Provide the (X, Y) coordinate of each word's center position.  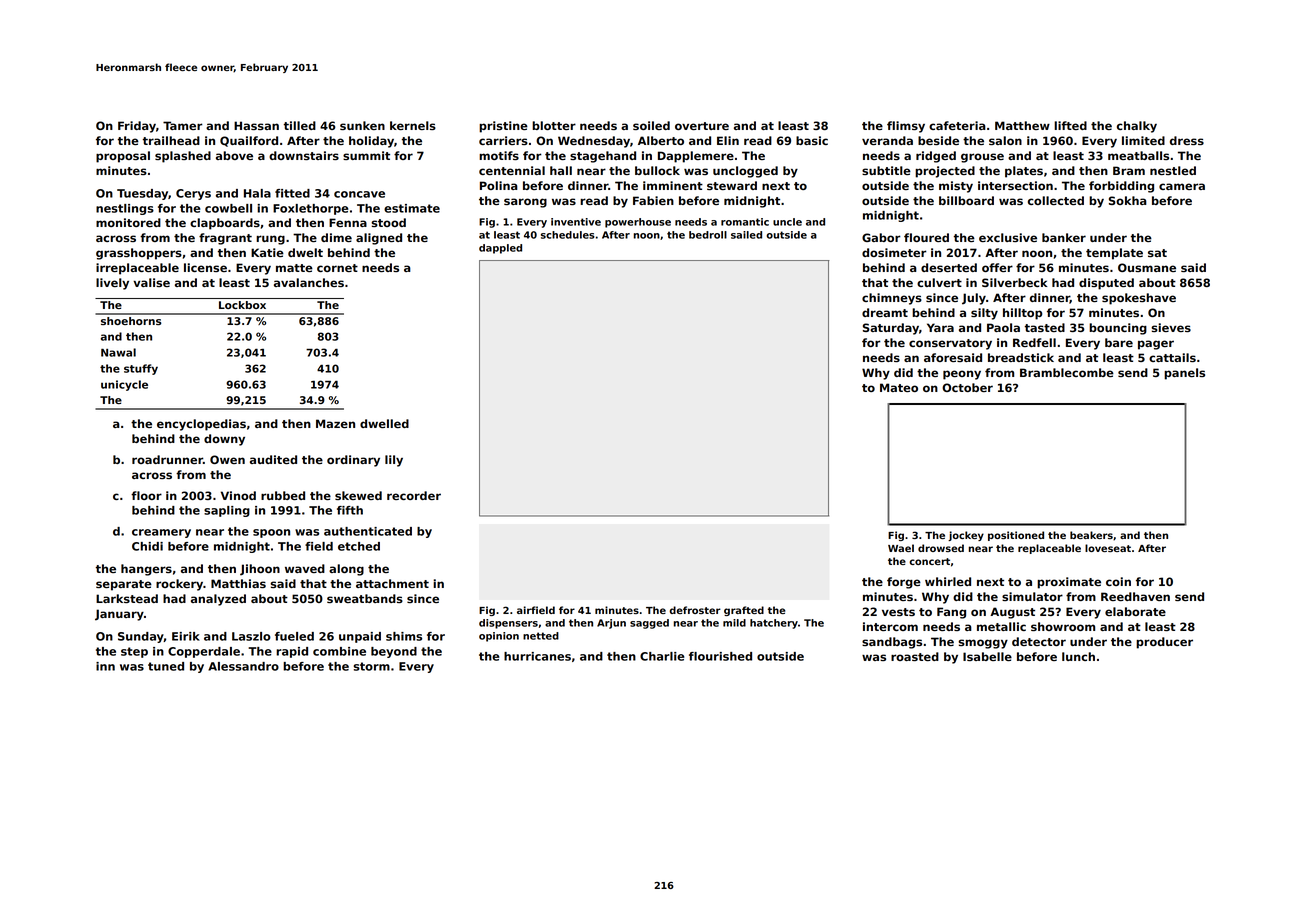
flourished (720, 656)
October (967, 387)
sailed (746, 235)
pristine (503, 127)
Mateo (899, 387)
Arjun (611, 624)
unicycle (124, 385)
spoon (271, 533)
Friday (137, 127)
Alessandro (243, 666)
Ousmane (1147, 267)
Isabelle (987, 656)
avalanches (309, 282)
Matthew (1022, 125)
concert (929, 561)
